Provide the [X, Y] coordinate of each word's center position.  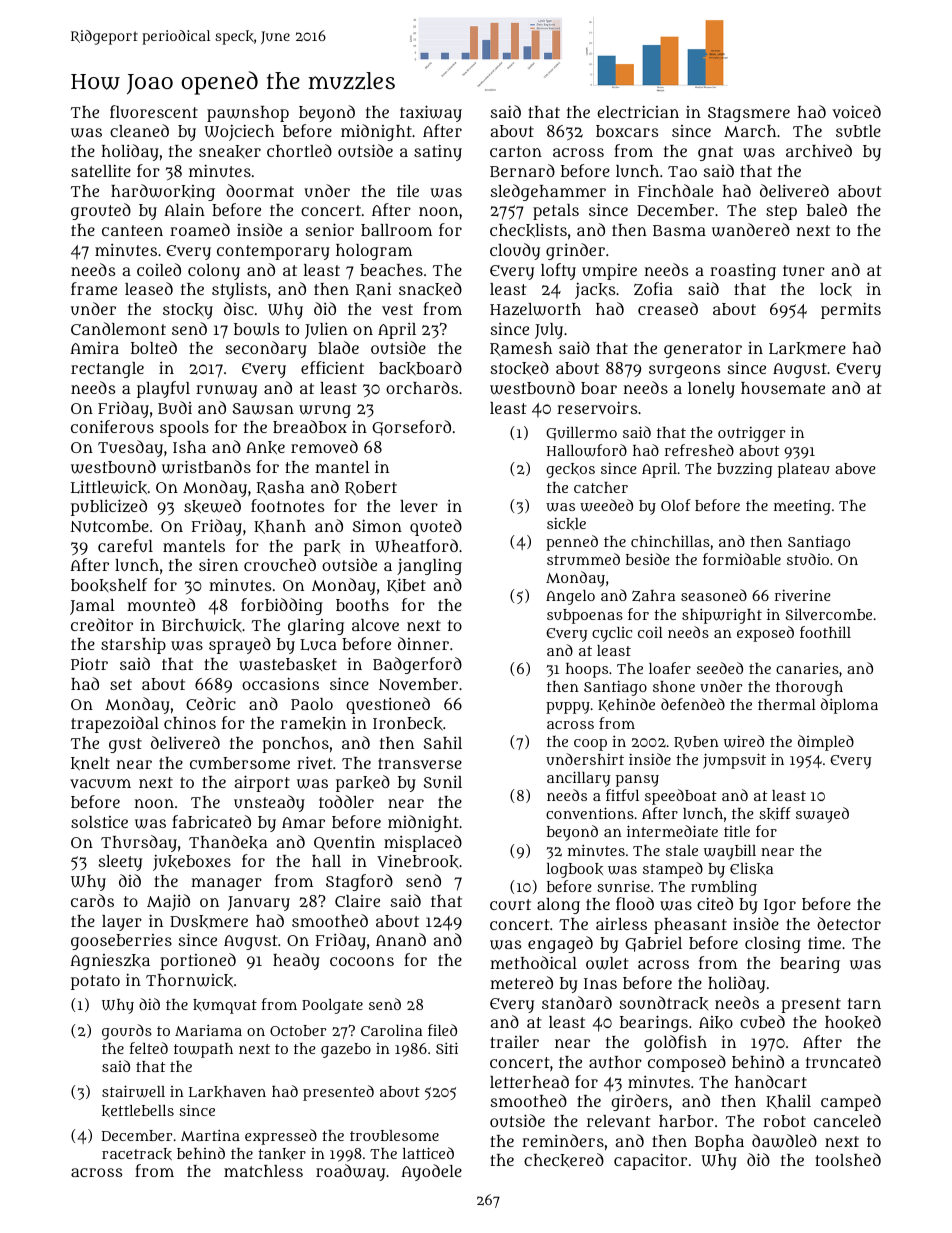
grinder [575, 251]
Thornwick [189, 980]
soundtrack [664, 1003]
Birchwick [202, 625]
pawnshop [248, 114]
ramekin [313, 723]
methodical [533, 962]
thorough [809, 688]
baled [827, 209]
